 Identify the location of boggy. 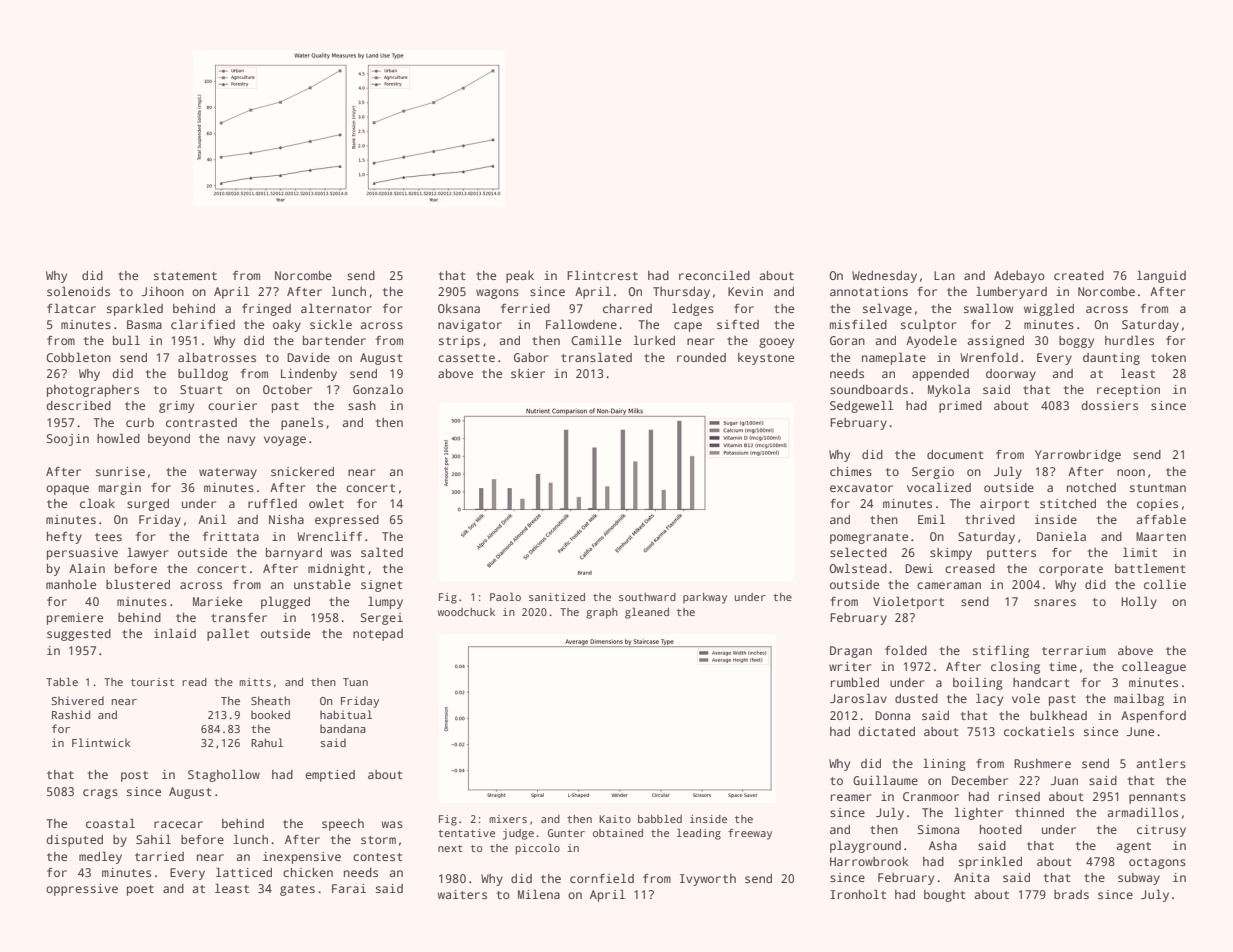
(1076, 342).
